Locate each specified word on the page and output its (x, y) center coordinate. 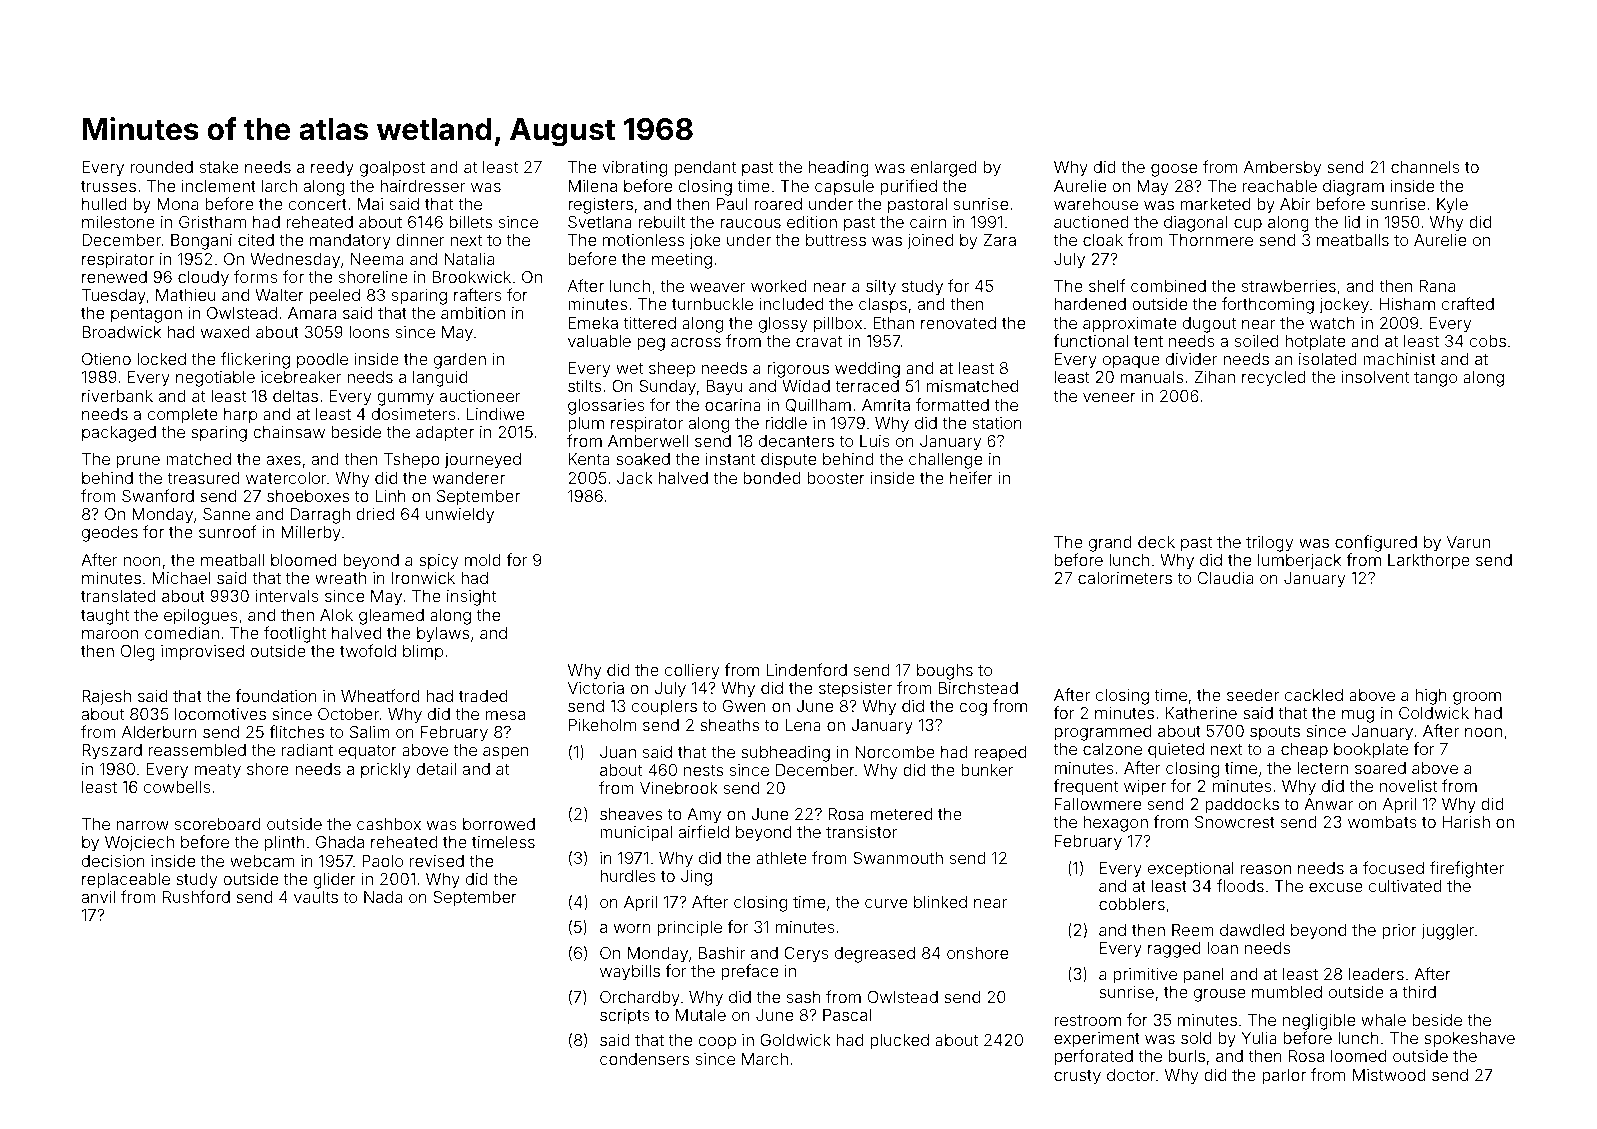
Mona (177, 204)
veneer (1109, 397)
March (765, 1059)
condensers (644, 1059)
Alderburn (159, 732)
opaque (1131, 362)
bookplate (1371, 751)
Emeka (593, 323)
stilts (584, 386)
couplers (664, 707)
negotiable (215, 379)
